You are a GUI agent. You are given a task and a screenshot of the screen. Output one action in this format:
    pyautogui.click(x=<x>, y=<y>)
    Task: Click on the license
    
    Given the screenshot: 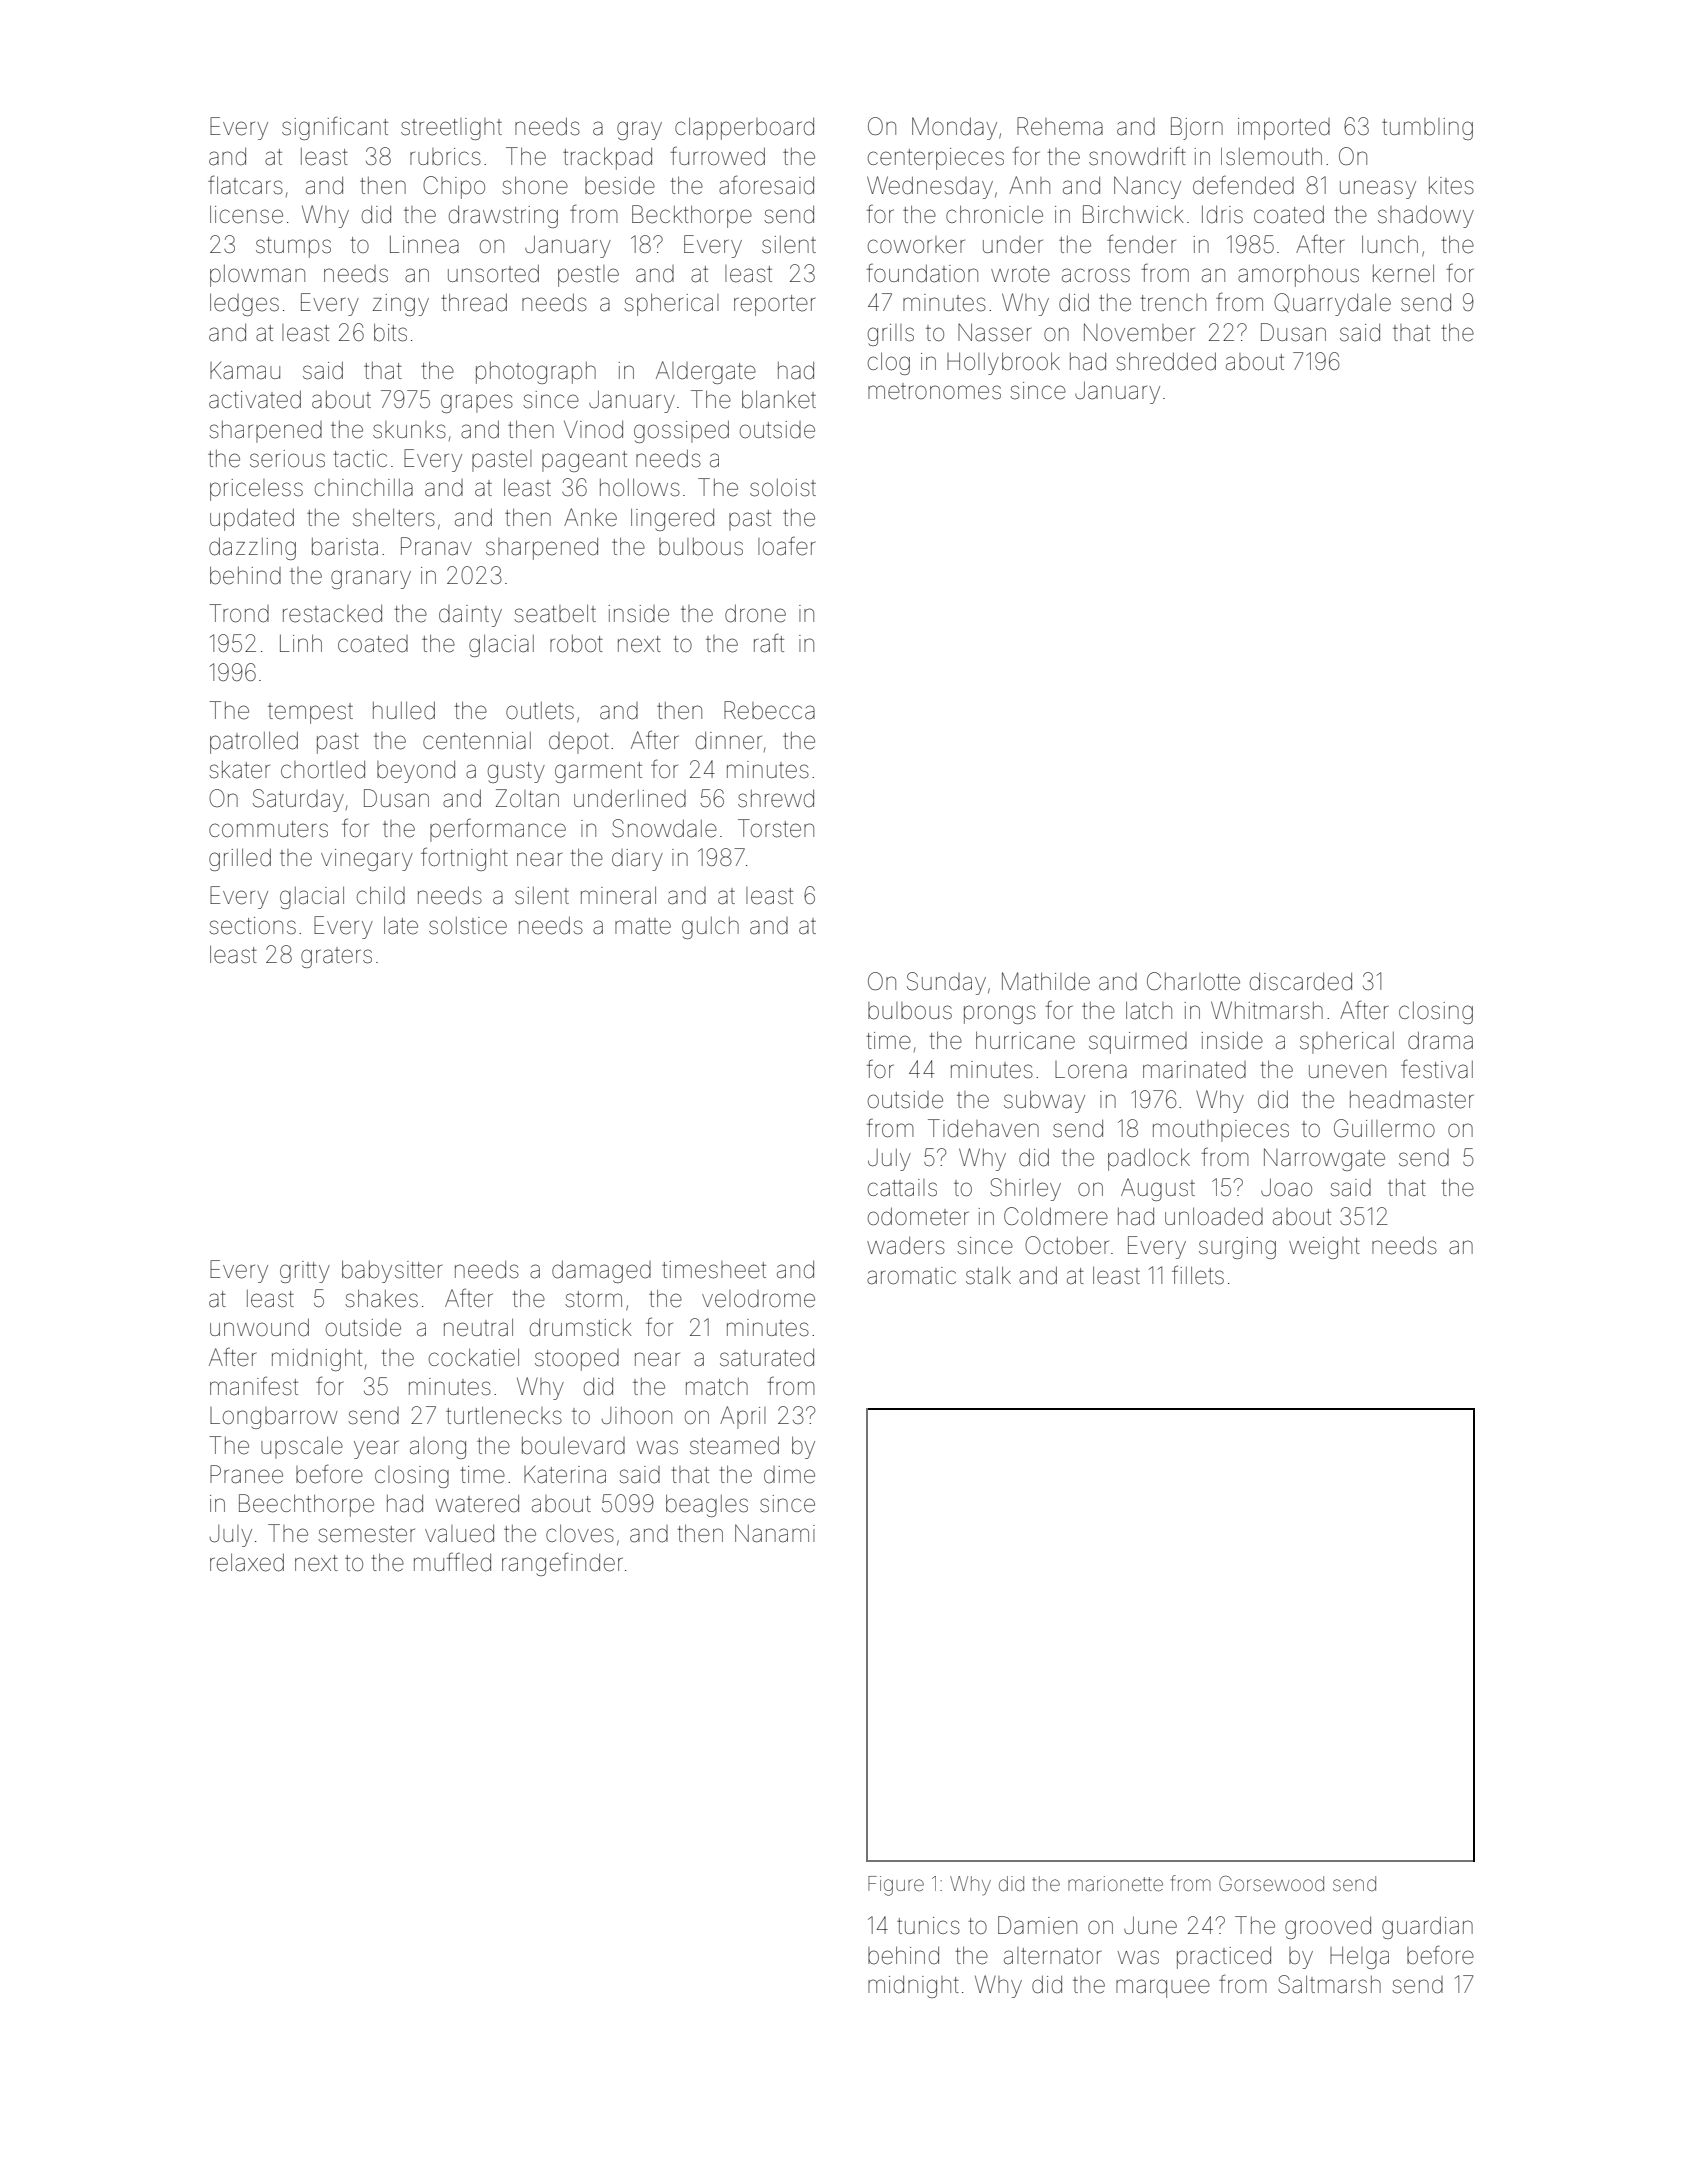 What is the action you would take?
    pyautogui.click(x=246, y=214)
